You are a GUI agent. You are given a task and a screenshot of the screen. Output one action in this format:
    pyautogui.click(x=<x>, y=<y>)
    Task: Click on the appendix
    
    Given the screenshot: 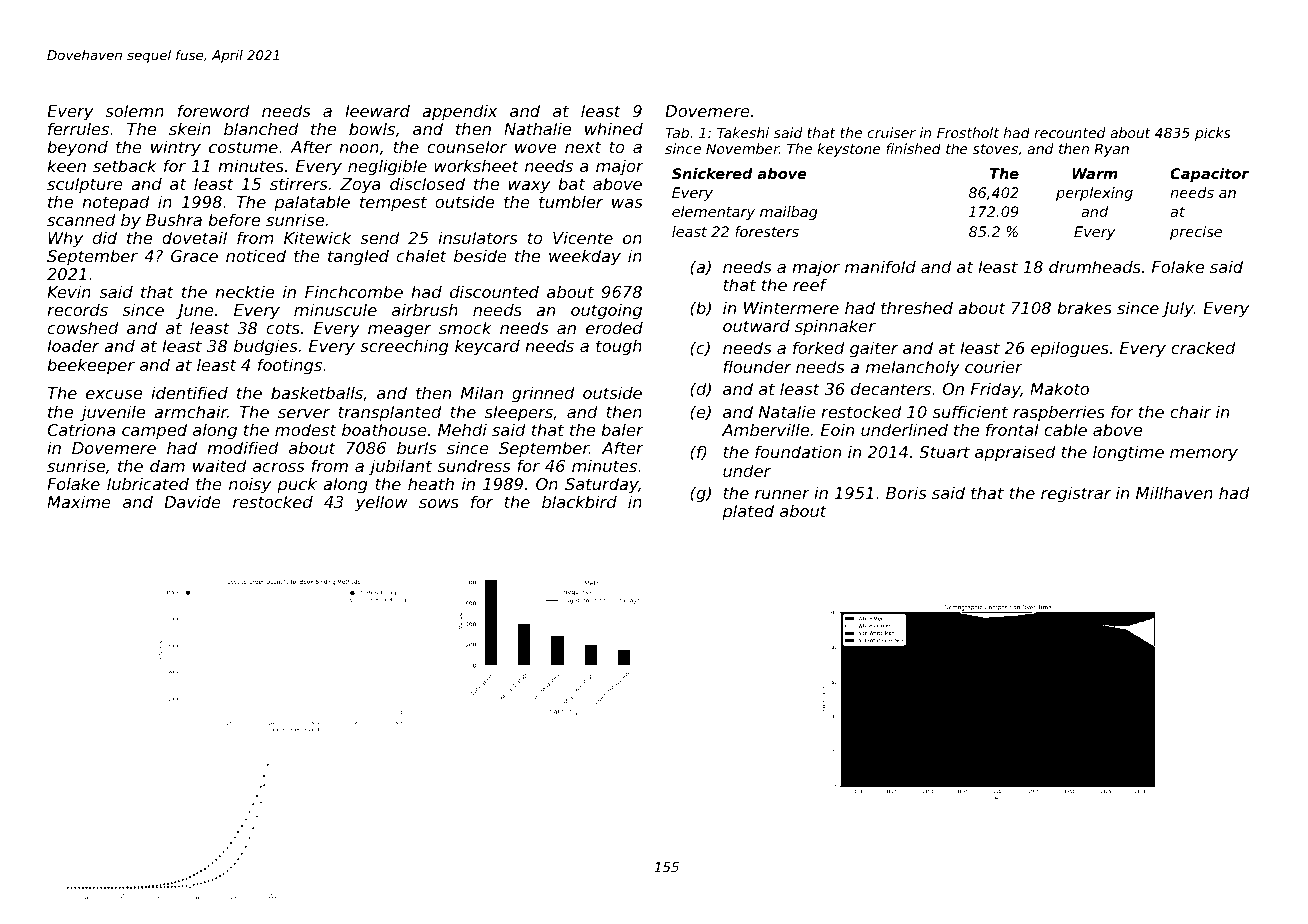 What is the action you would take?
    pyautogui.click(x=459, y=112)
